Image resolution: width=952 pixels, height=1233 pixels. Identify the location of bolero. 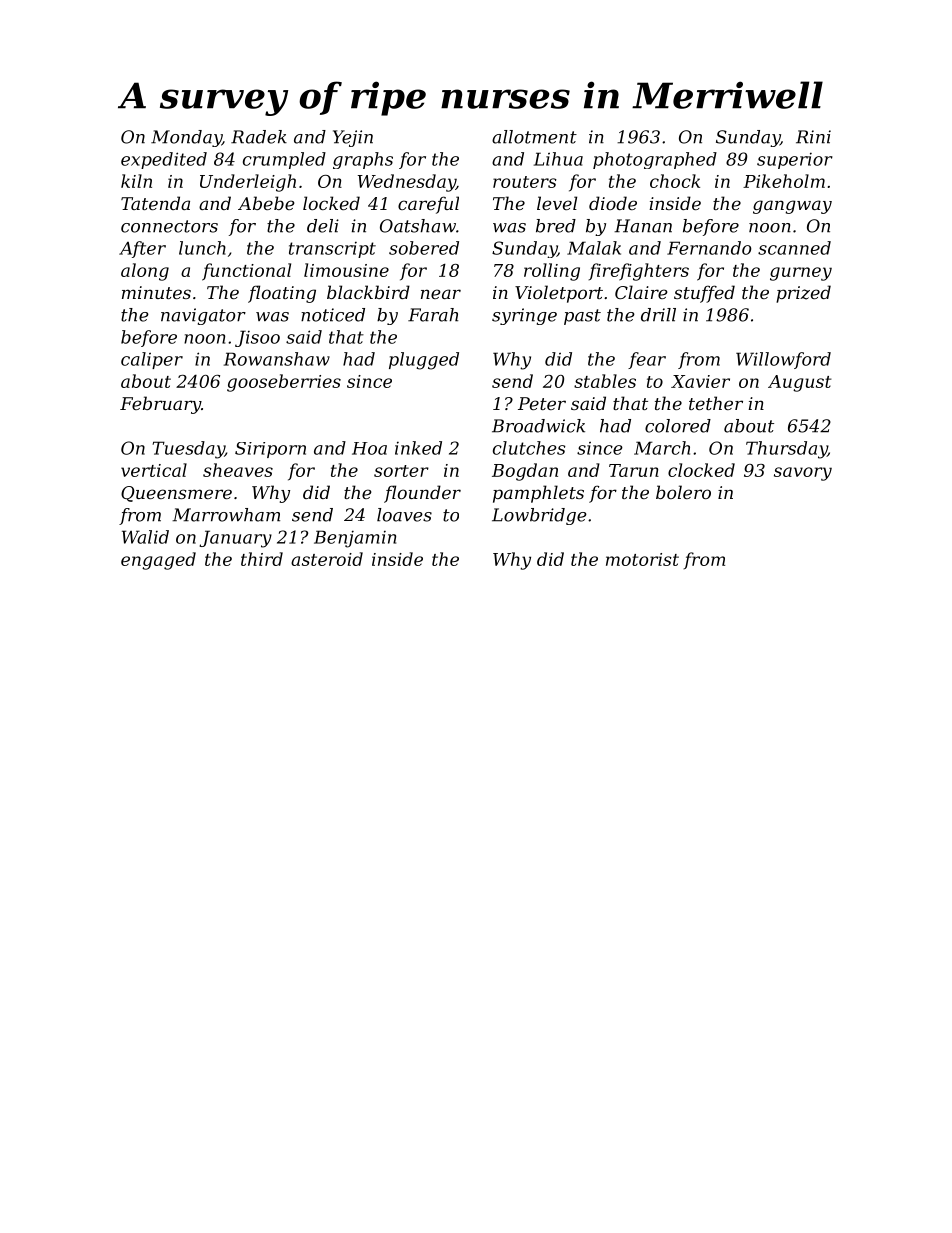
(683, 492).
